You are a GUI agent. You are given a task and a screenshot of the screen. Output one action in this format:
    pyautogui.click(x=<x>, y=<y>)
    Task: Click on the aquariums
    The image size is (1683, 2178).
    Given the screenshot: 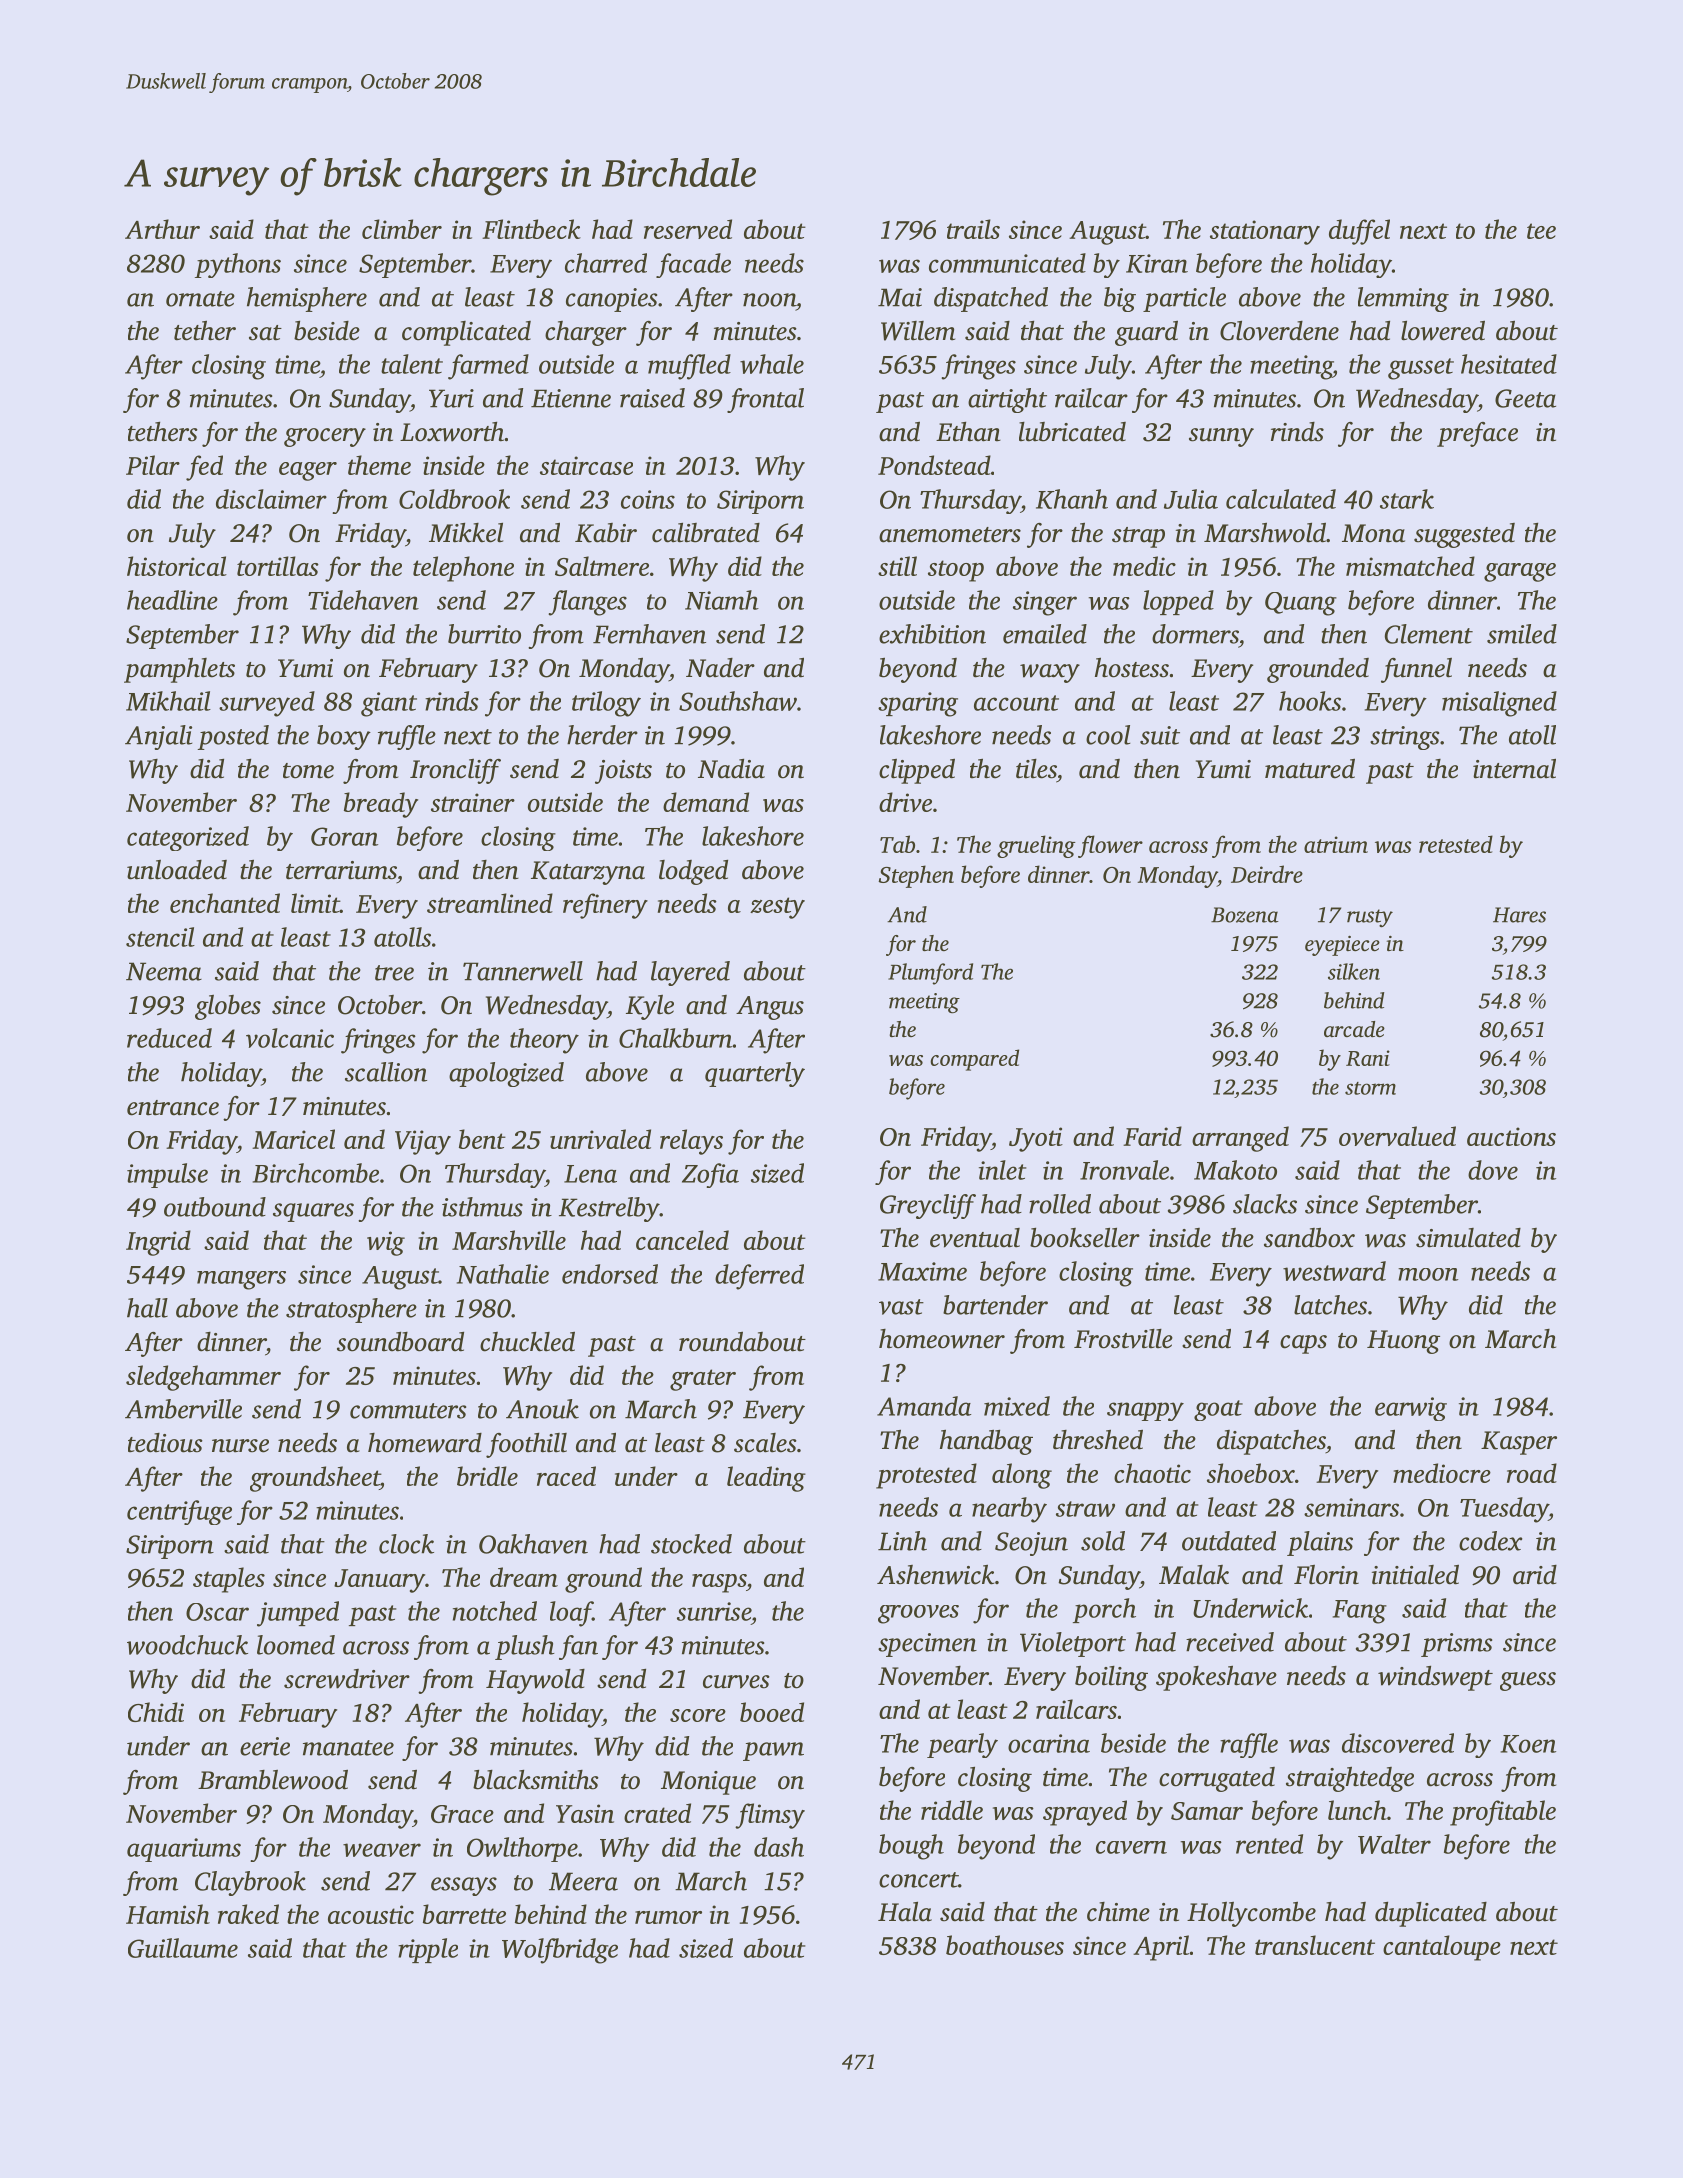 What is the action you would take?
    pyautogui.click(x=184, y=1850)
